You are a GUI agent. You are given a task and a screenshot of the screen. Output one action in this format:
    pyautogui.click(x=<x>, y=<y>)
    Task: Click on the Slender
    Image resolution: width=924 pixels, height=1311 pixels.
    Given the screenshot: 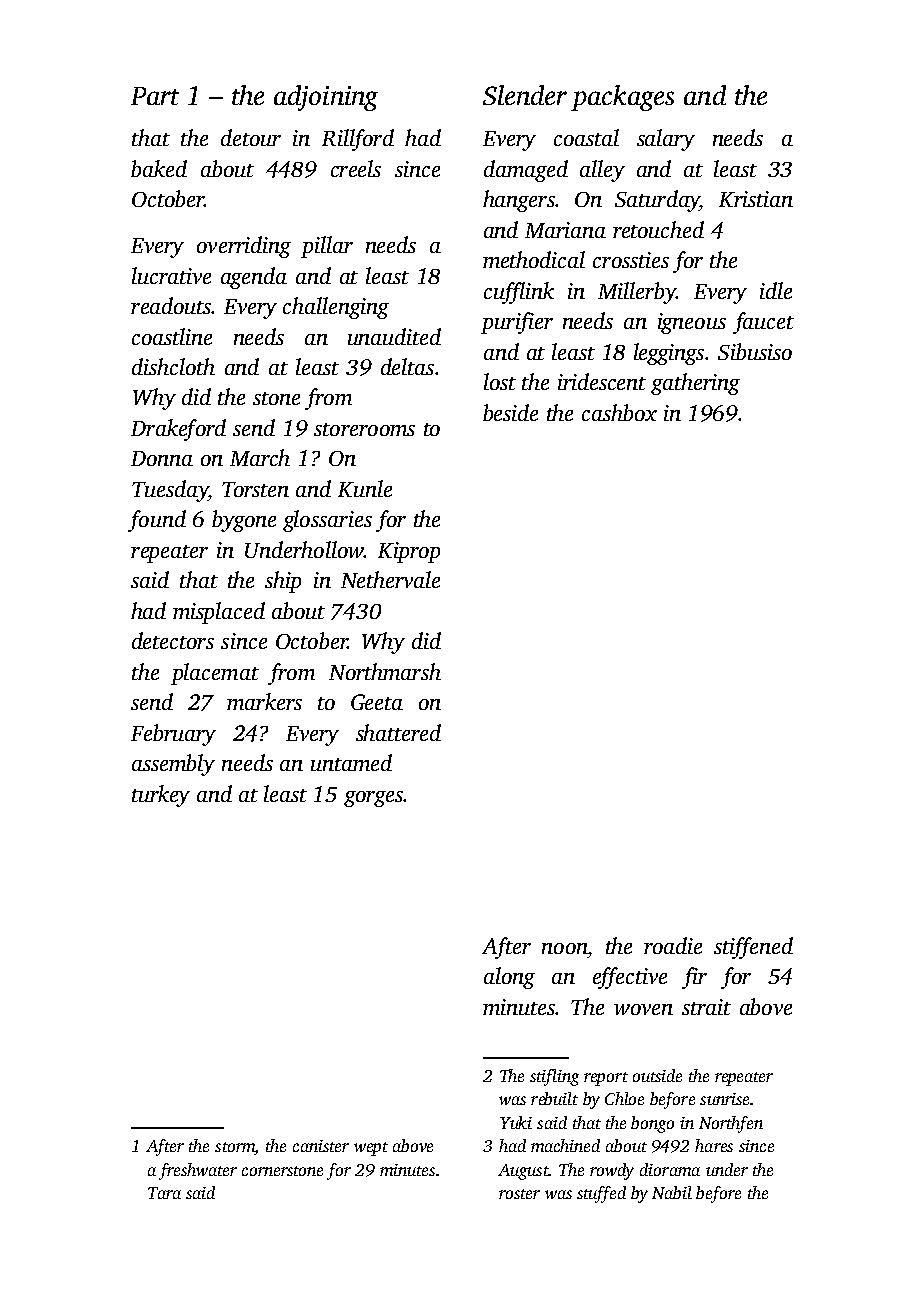 What is the action you would take?
    pyautogui.click(x=525, y=95)
